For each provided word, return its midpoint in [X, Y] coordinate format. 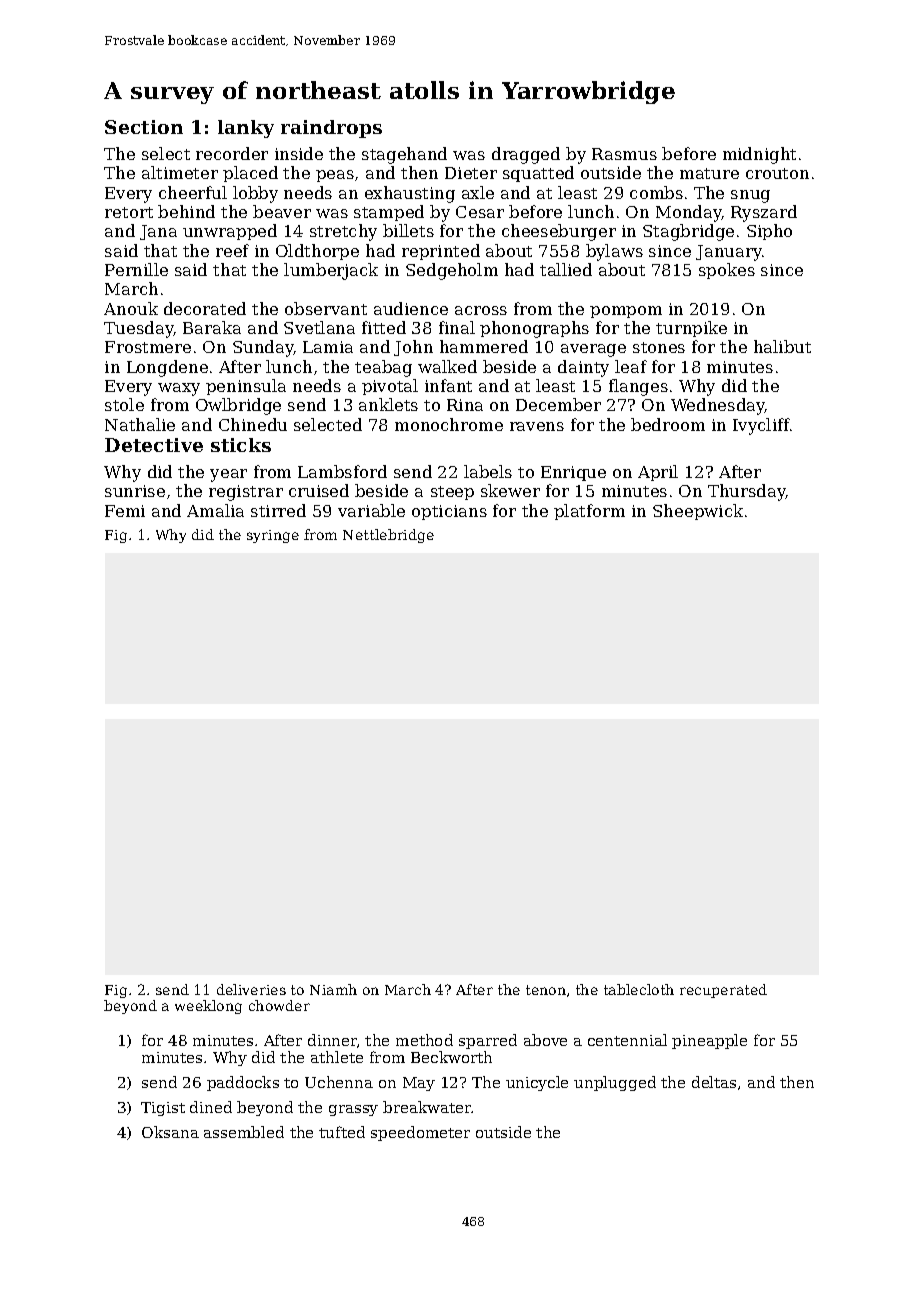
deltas [714, 1082]
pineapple [709, 1041]
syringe [273, 536]
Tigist [163, 1109]
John [413, 348]
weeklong [208, 1007]
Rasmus [624, 154]
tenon [546, 990]
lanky [246, 129]
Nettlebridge [388, 536]
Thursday [747, 492]
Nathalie [140, 424]
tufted [342, 1132]
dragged [526, 155]
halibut [782, 346]
